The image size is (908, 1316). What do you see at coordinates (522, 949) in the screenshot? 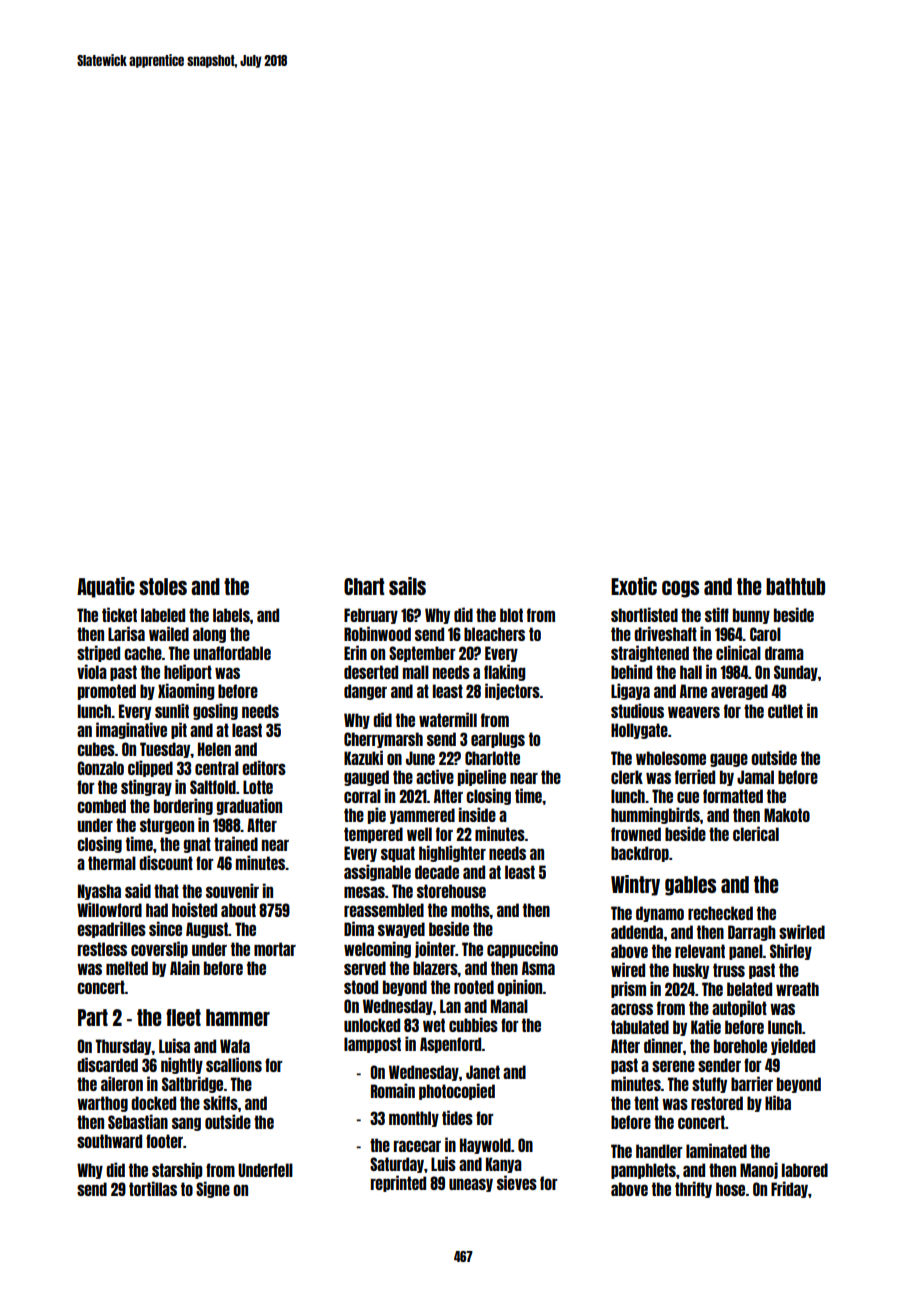
I see `cappuccino` at bounding box center [522, 949].
